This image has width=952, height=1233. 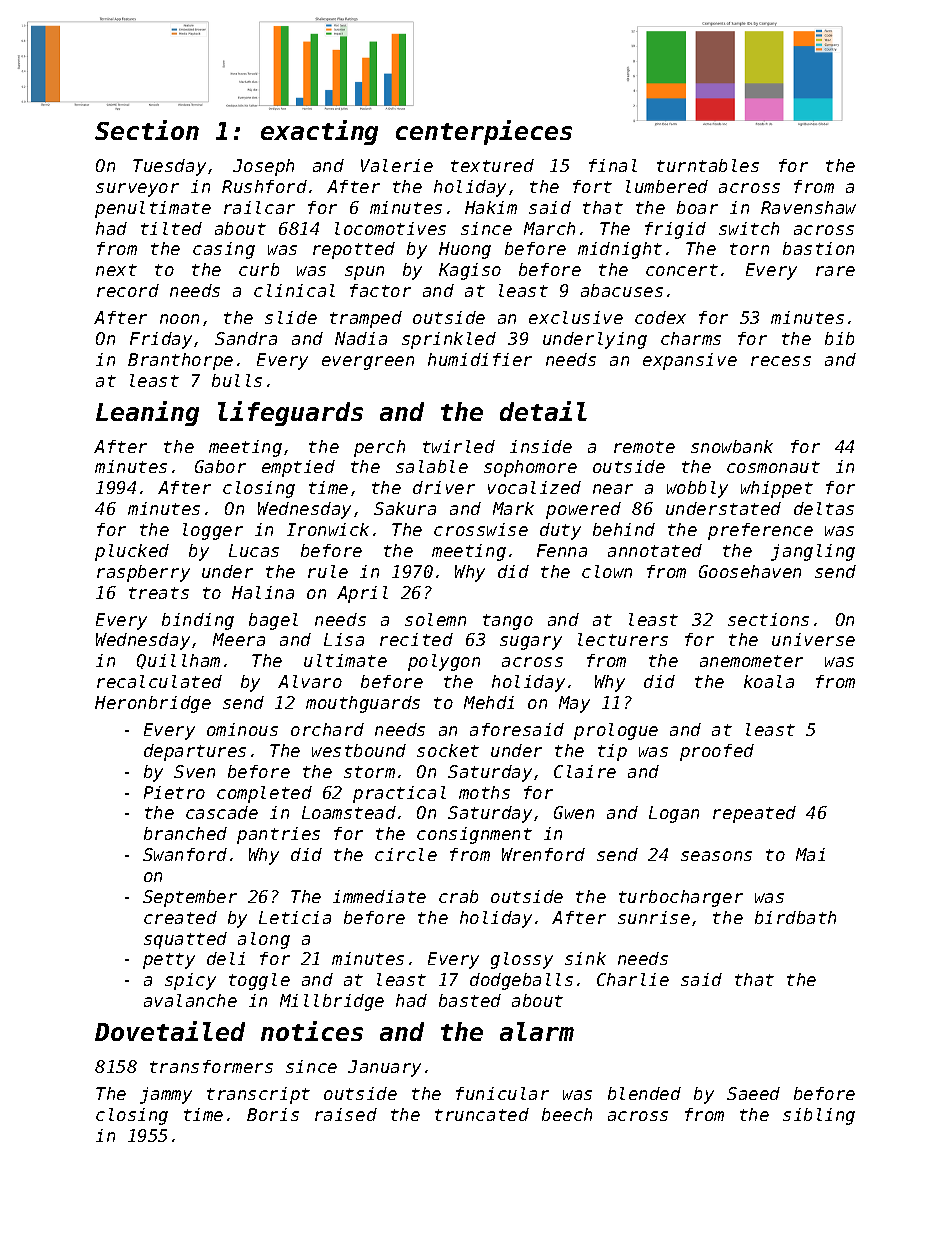 I want to click on perch, so click(x=379, y=448).
